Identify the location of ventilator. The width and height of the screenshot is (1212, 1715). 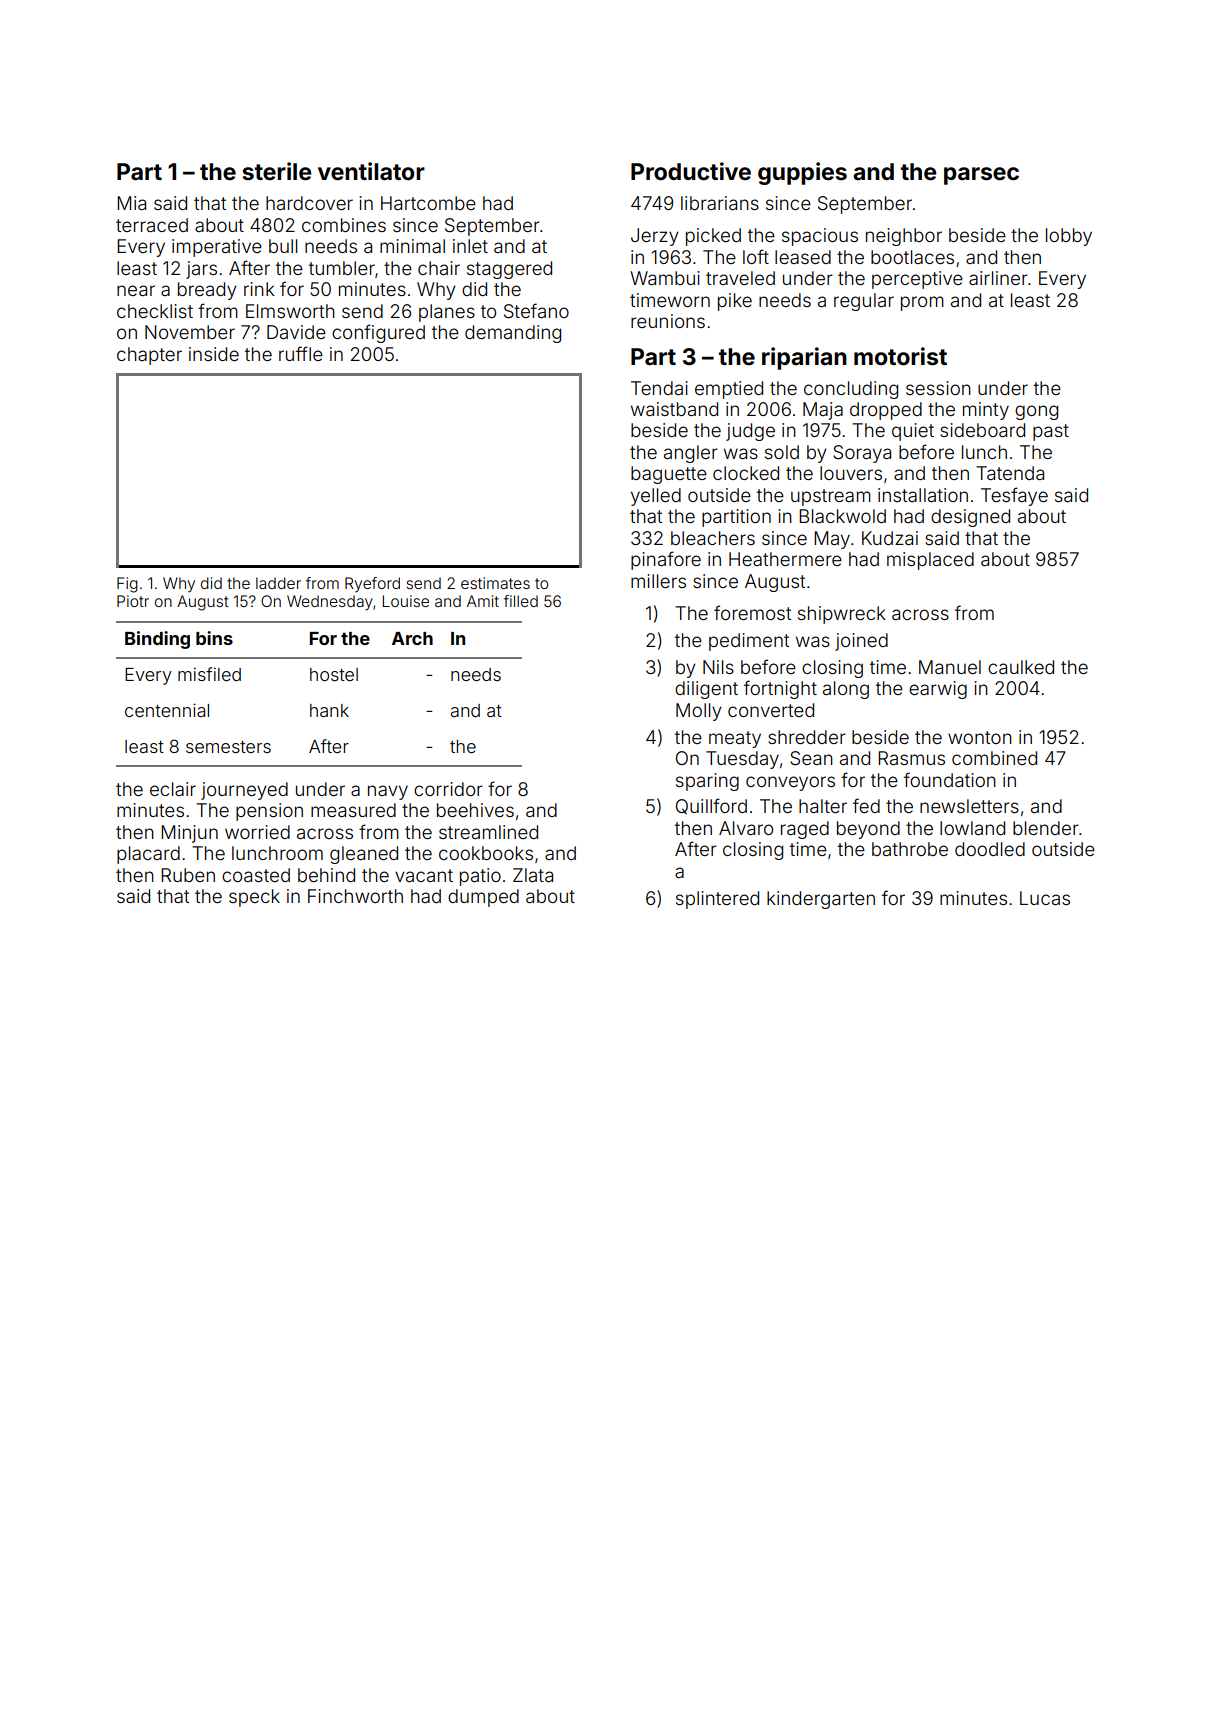
(371, 171).
